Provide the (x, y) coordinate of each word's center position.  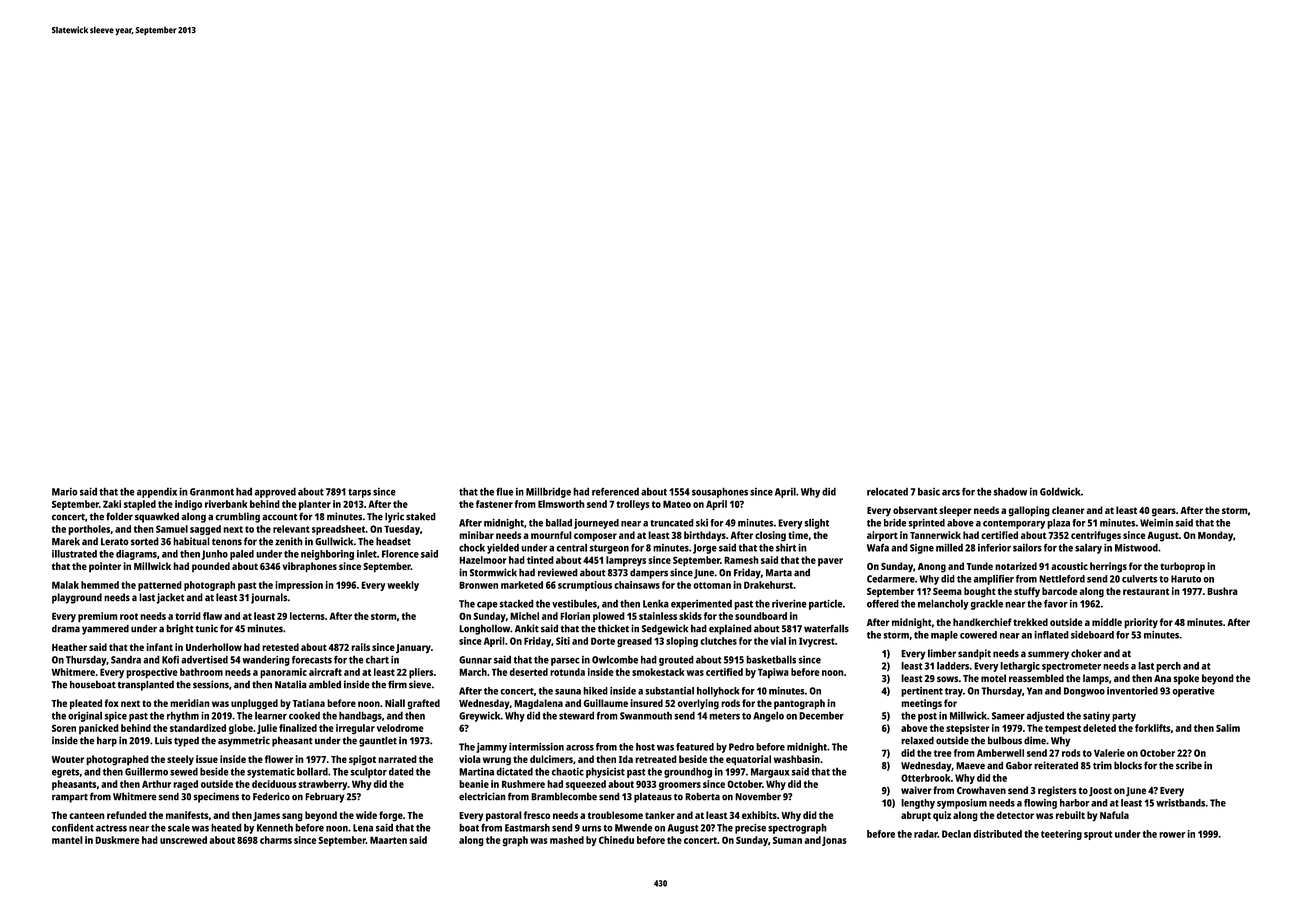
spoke (1186, 679)
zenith (289, 541)
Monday (1215, 536)
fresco (537, 815)
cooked (304, 715)
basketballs (771, 659)
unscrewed (183, 840)
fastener (494, 504)
